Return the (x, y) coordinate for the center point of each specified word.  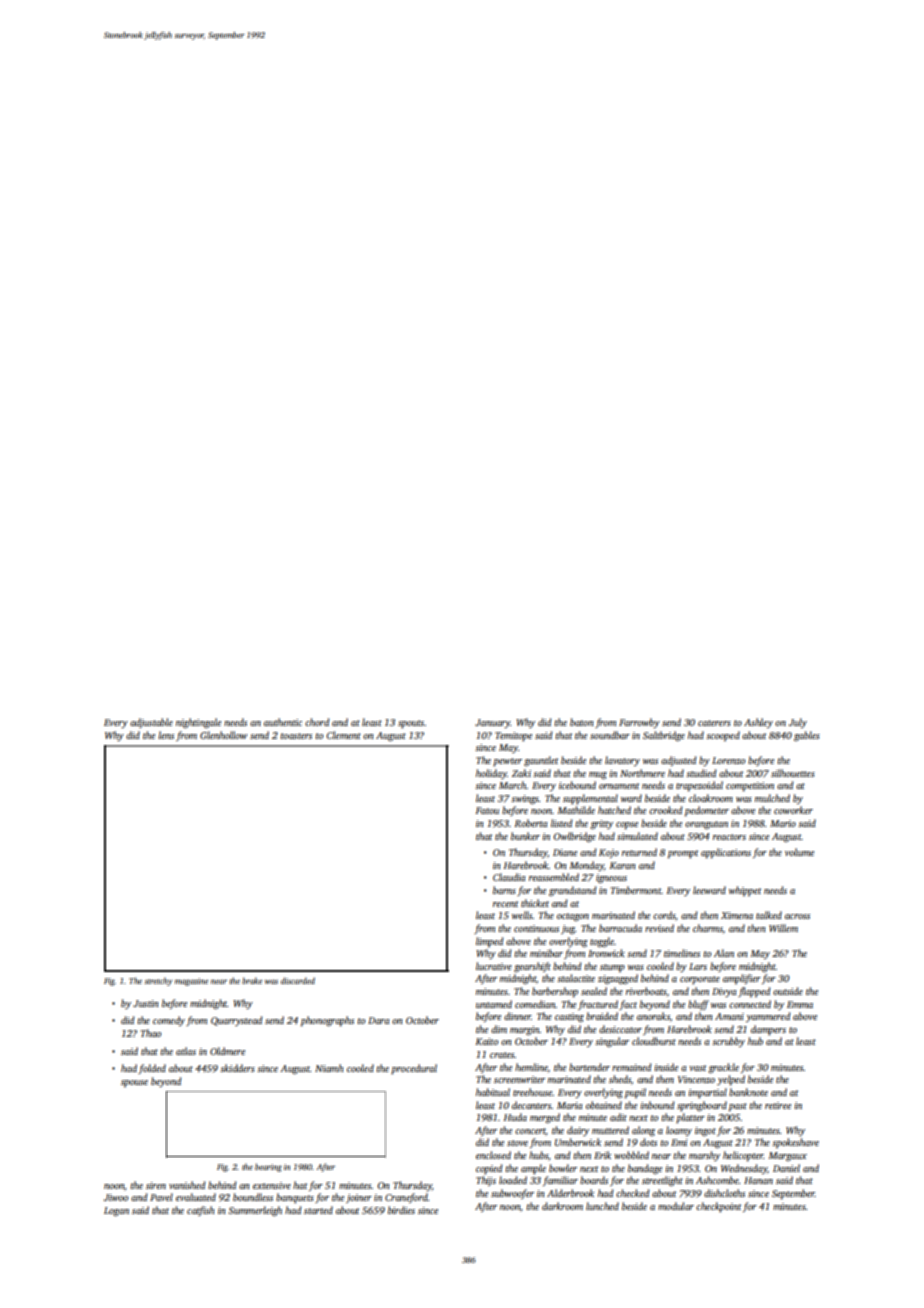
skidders (237, 1068)
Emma (800, 1004)
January (492, 723)
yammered (768, 1017)
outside (788, 991)
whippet (745, 891)
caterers (714, 723)
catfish (201, 1211)
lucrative (494, 966)
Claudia (509, 877)
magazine (192, 982)
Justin (146, 1003)
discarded (298, 980)
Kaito (487, 1041)
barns (504, 890)
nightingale (198, 723)
